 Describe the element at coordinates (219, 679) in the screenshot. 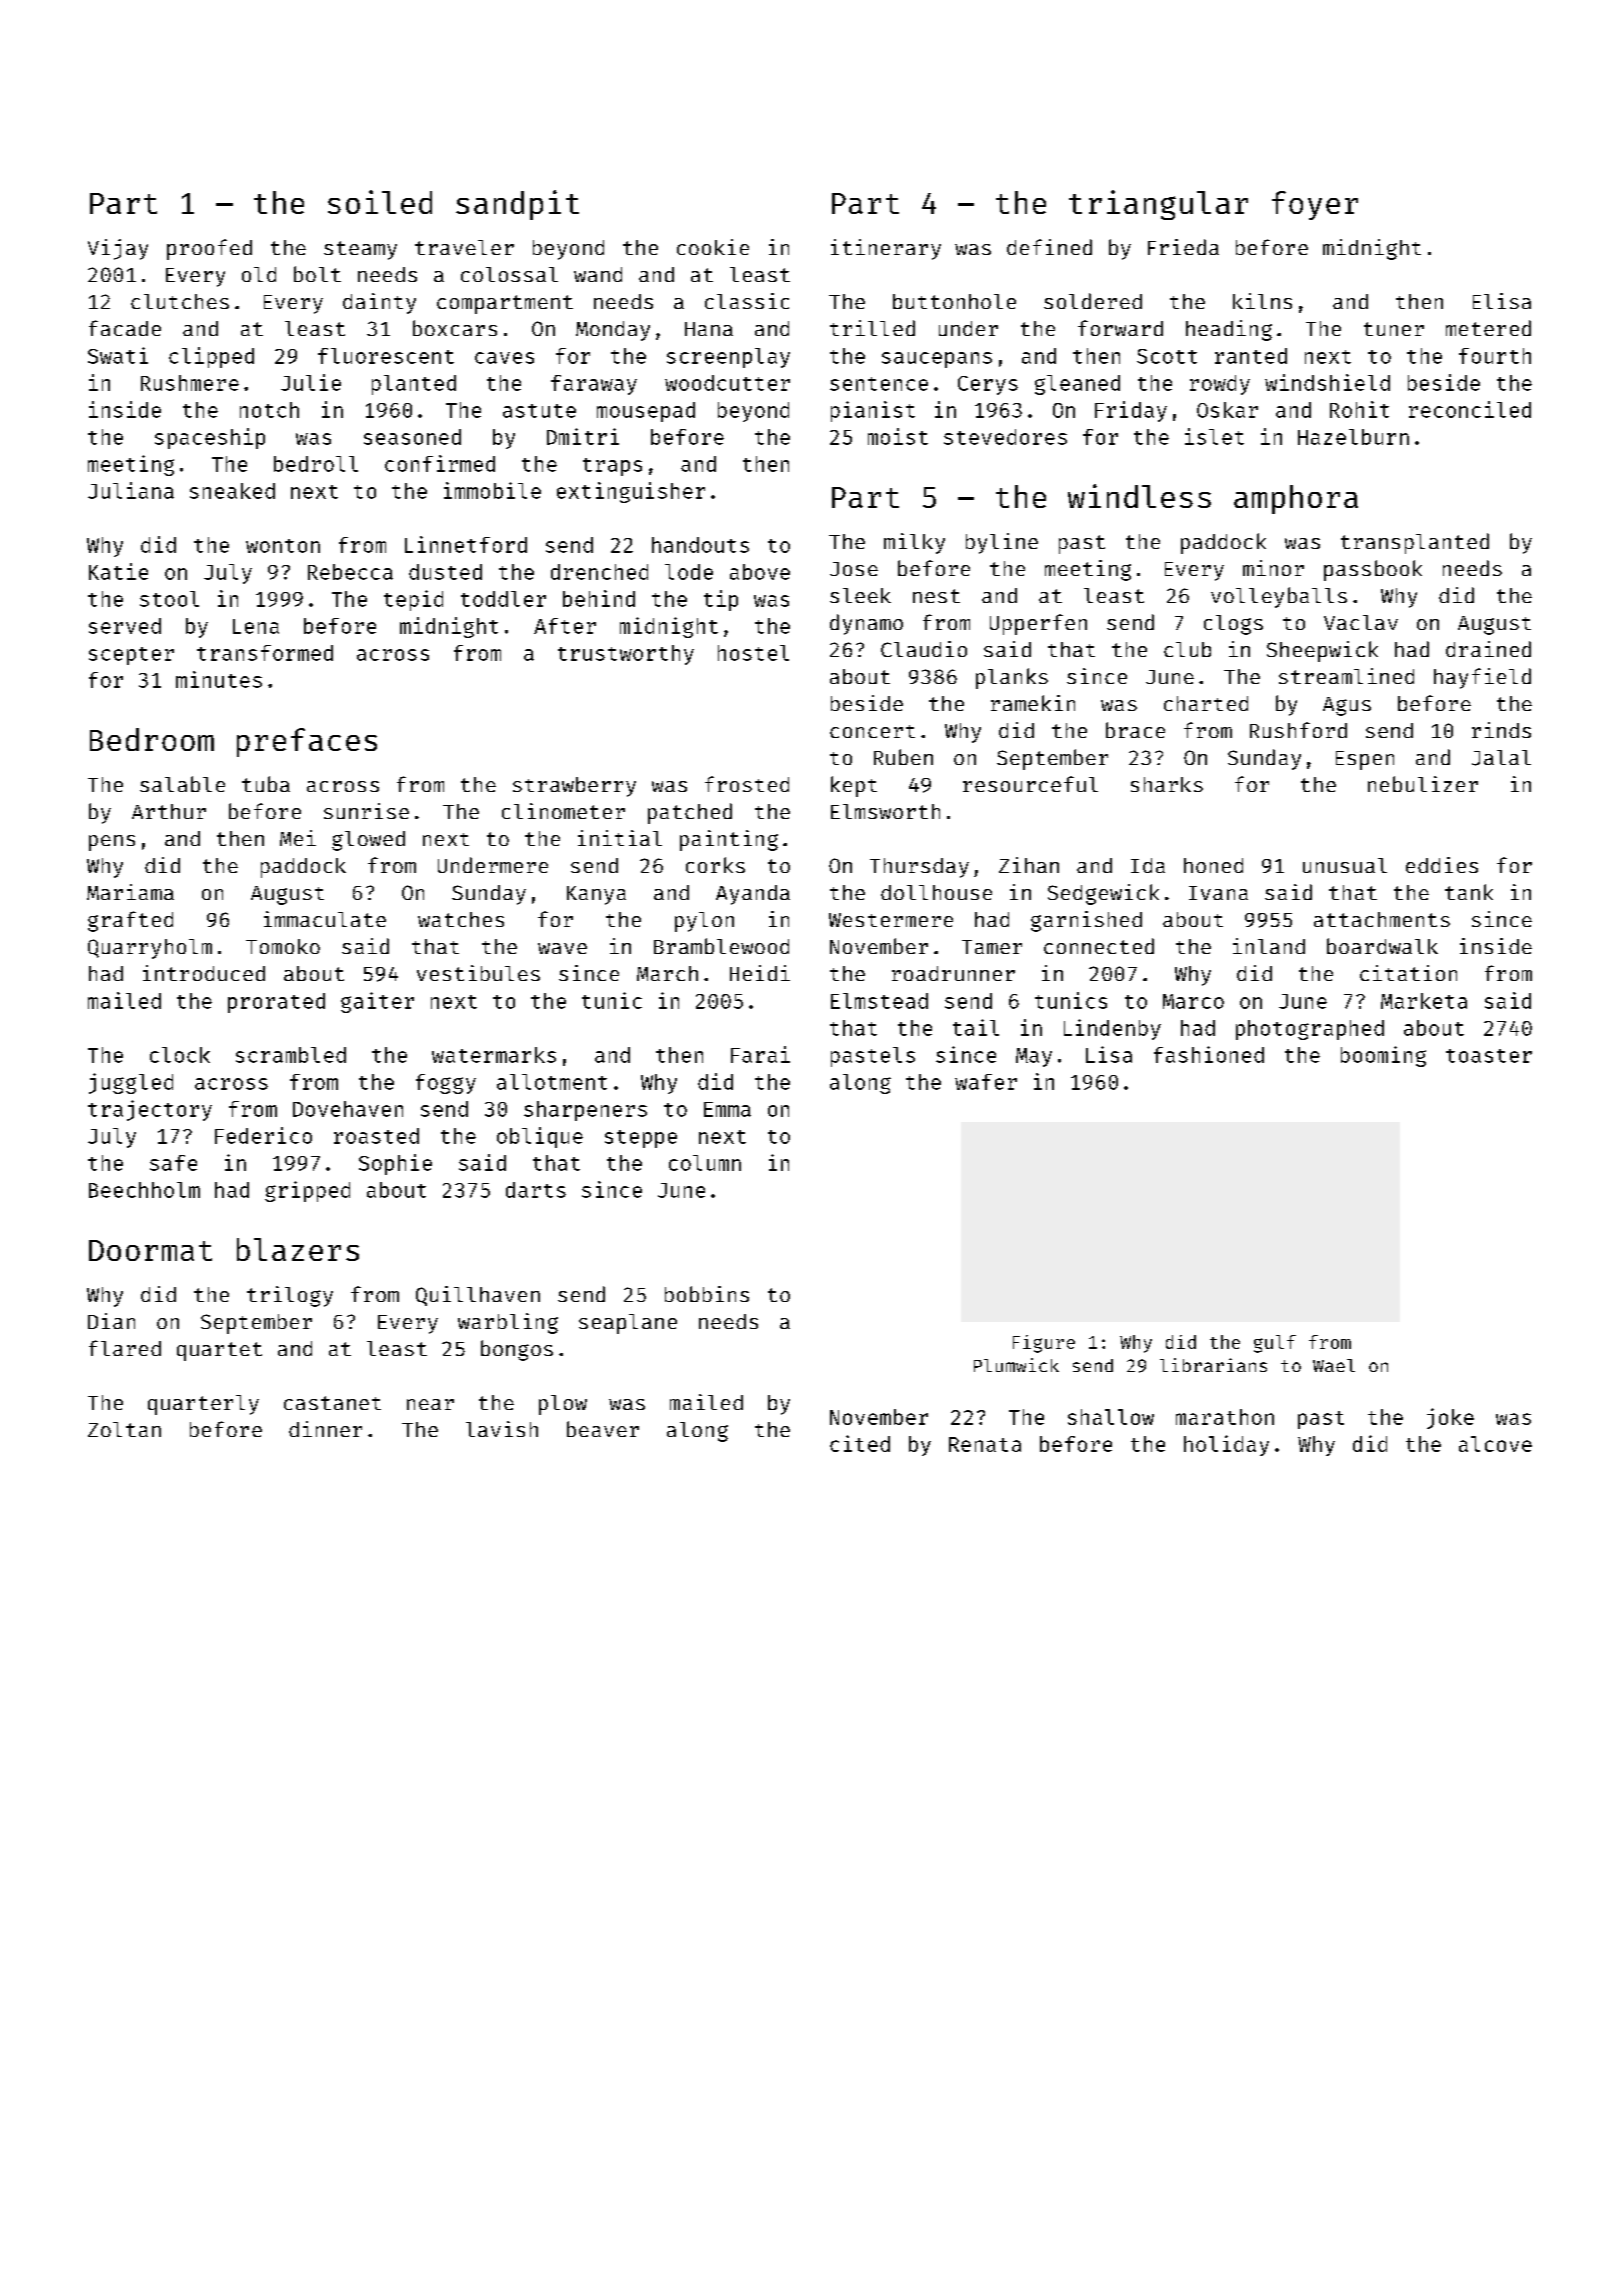

I see `minutes` at that location.
